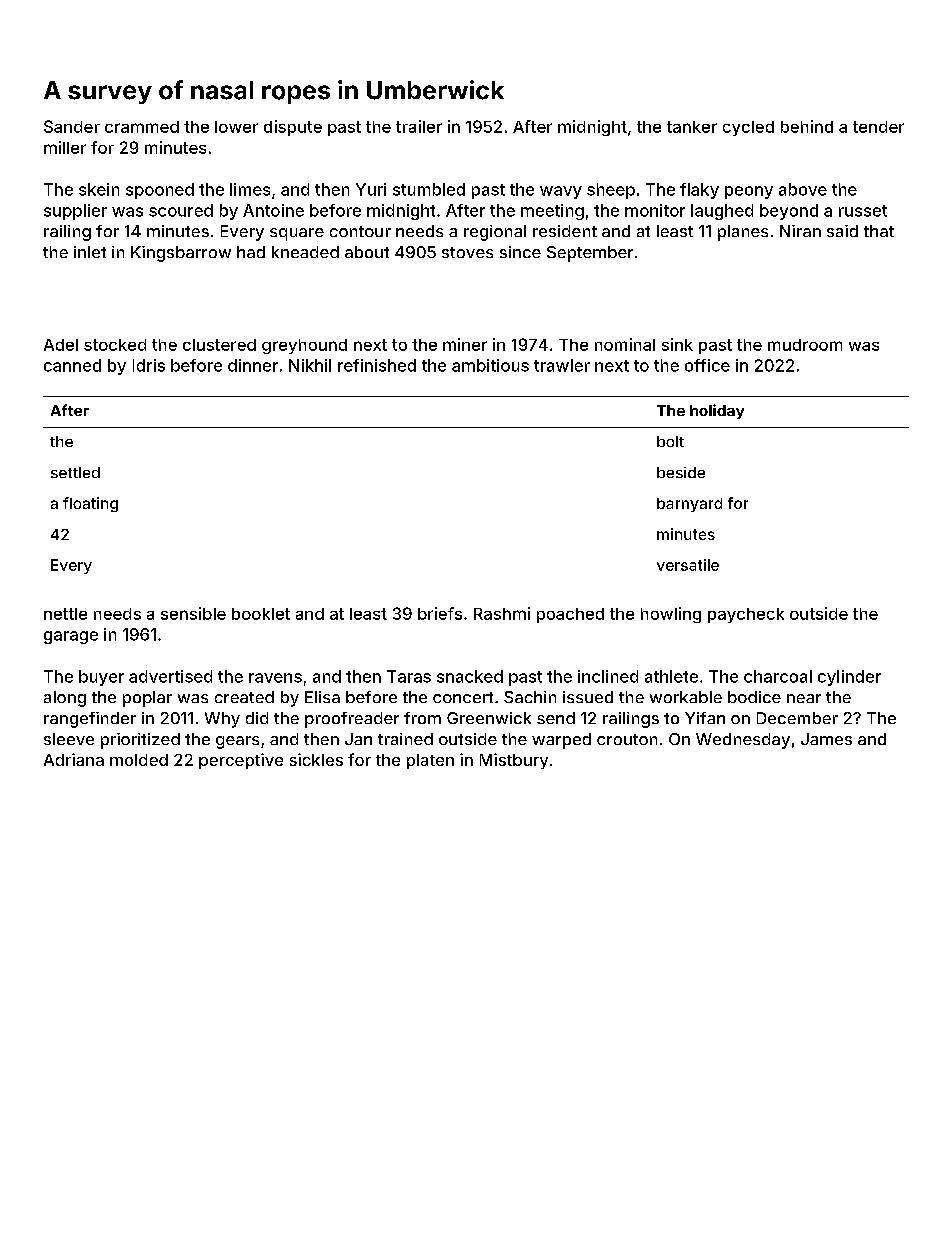  Describe the element at coordinates (142, 127) in the screenshot. I see `crammed` at that location.
